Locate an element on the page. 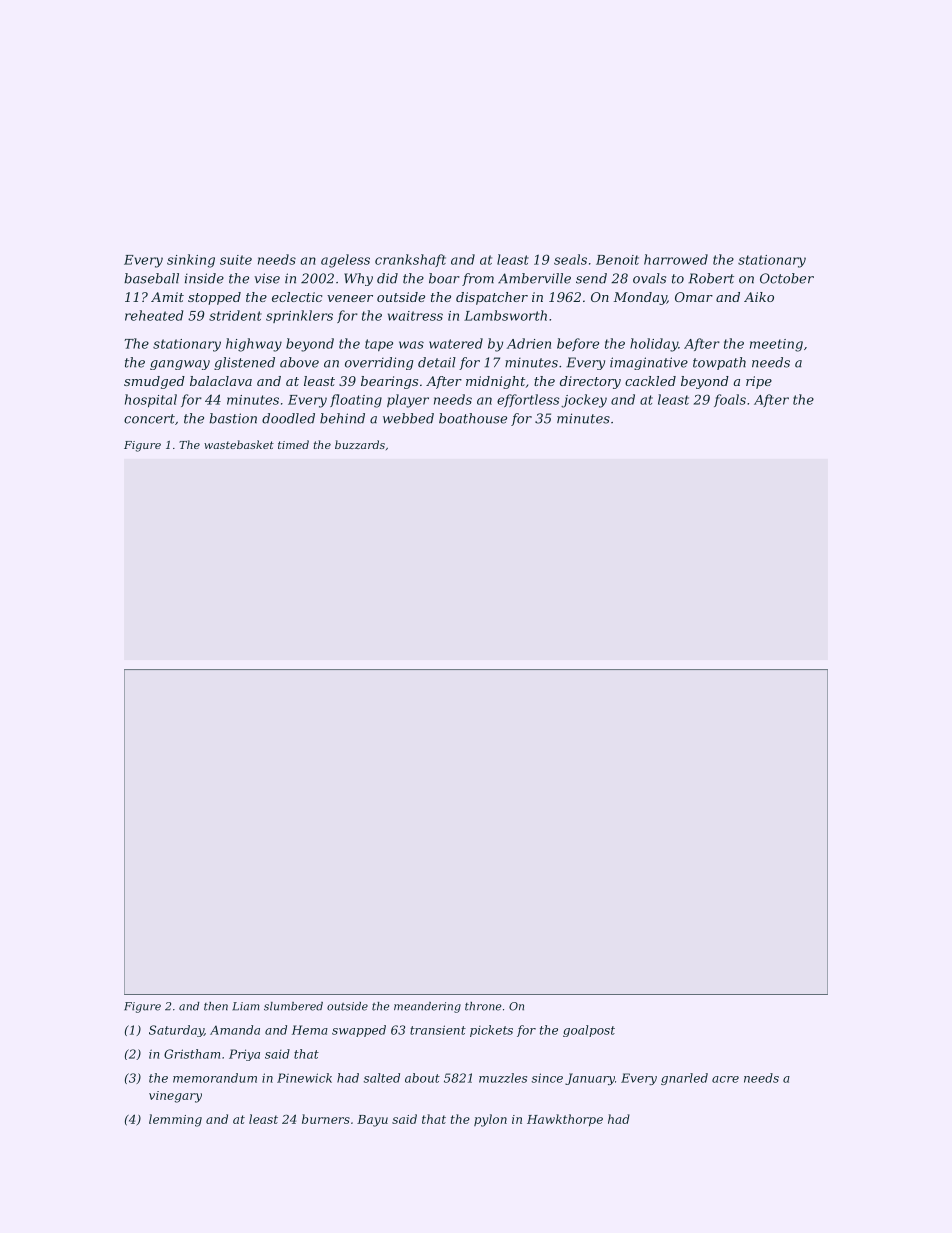 Image resolution: width=952 pixels, height=1233 pixels. Aiko is located at coordinates (759, 297).
